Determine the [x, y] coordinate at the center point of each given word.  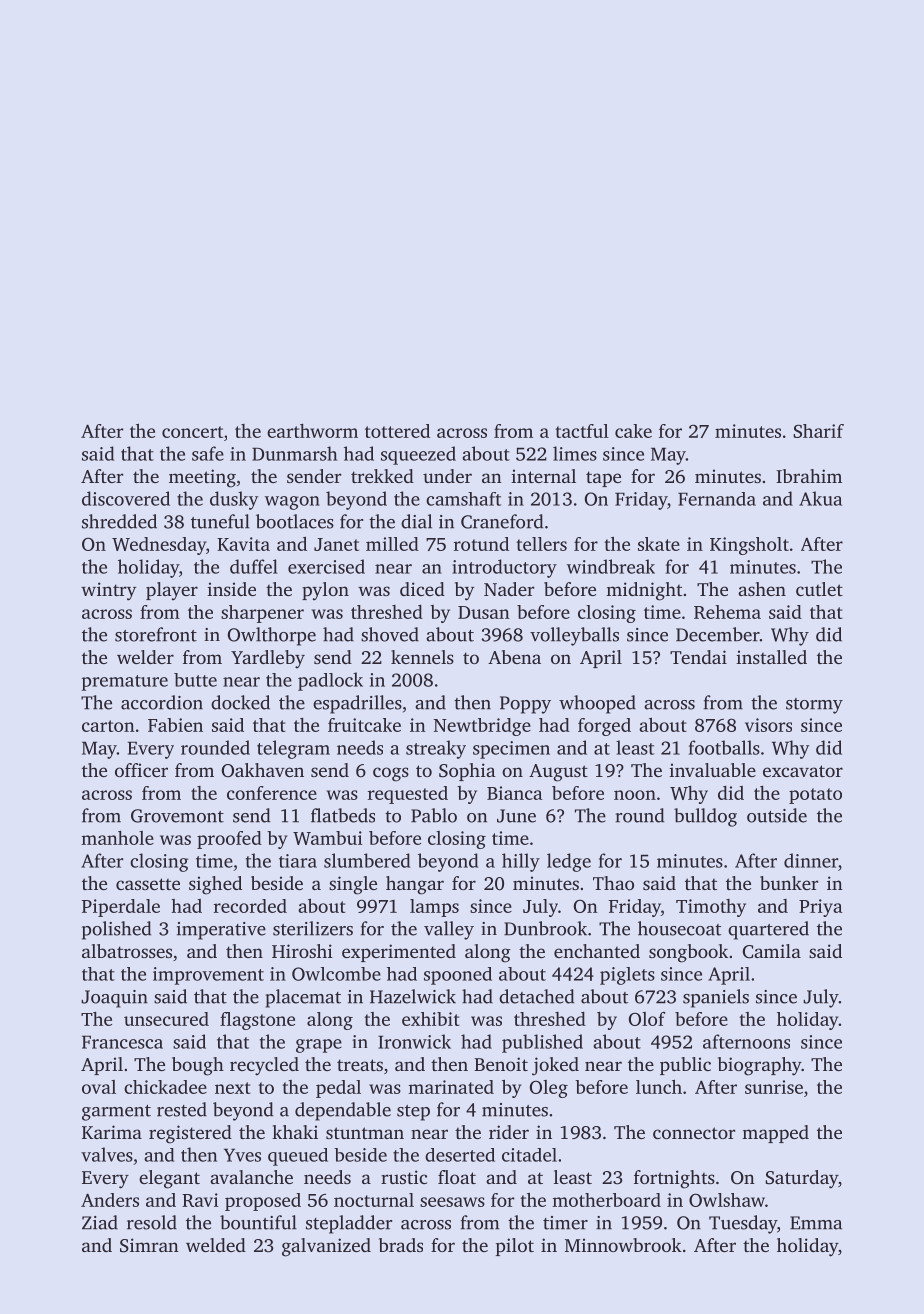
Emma [816, 1223]
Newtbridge [482, 727]
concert [192, 432]
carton [108, 726]
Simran [149, 1245]
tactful [582, 431]
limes [575, 453]
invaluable [712, 770]
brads [401, 1245]
